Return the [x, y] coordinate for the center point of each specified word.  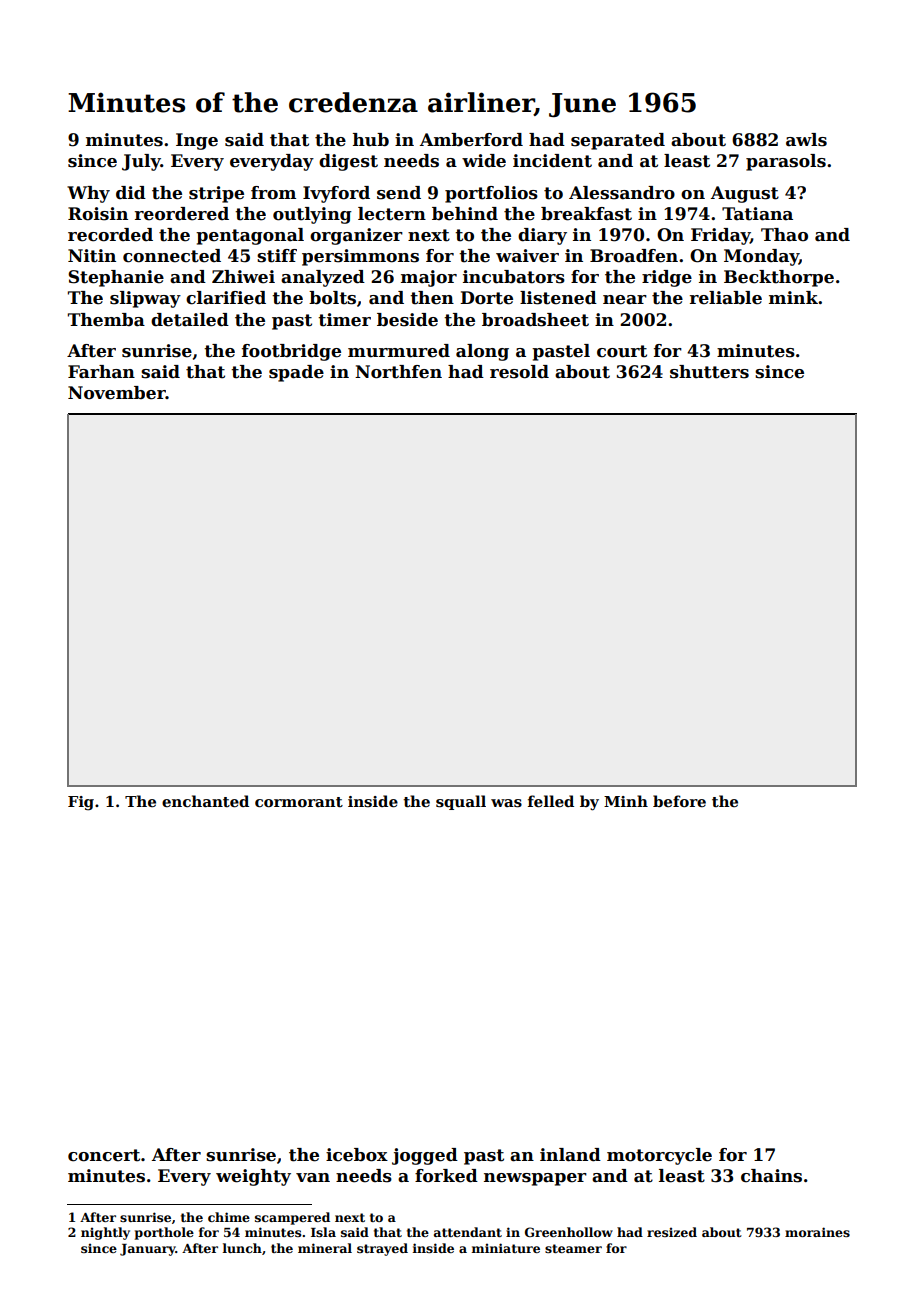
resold [519, 372]
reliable [726, 298]
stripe [216, 194]
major [429, 278]
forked [446, 1176]
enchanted [205, 801]
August [745, 194]
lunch [242, 1248]
